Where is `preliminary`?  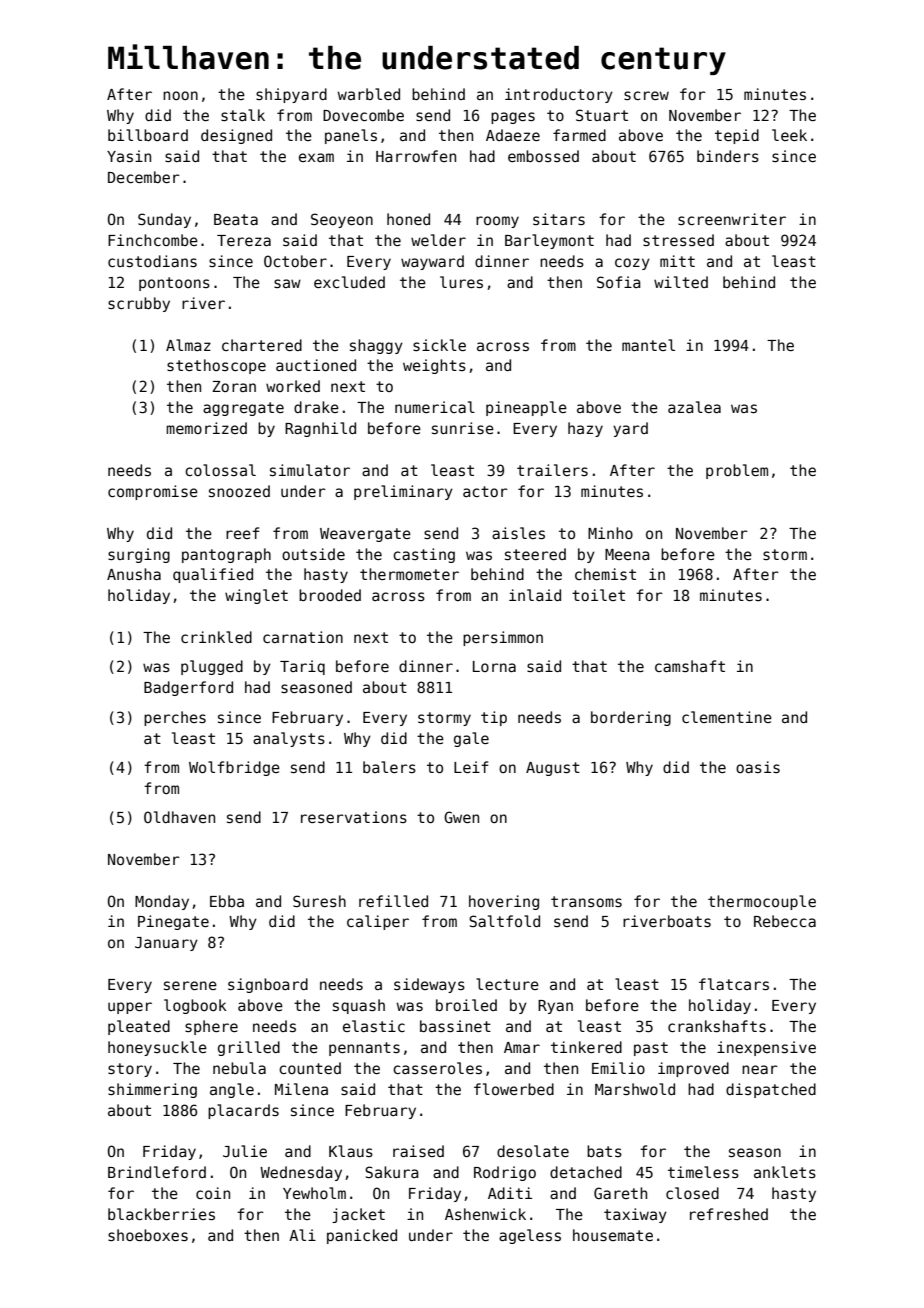 preliminary is located at coordinates (403, 492).
